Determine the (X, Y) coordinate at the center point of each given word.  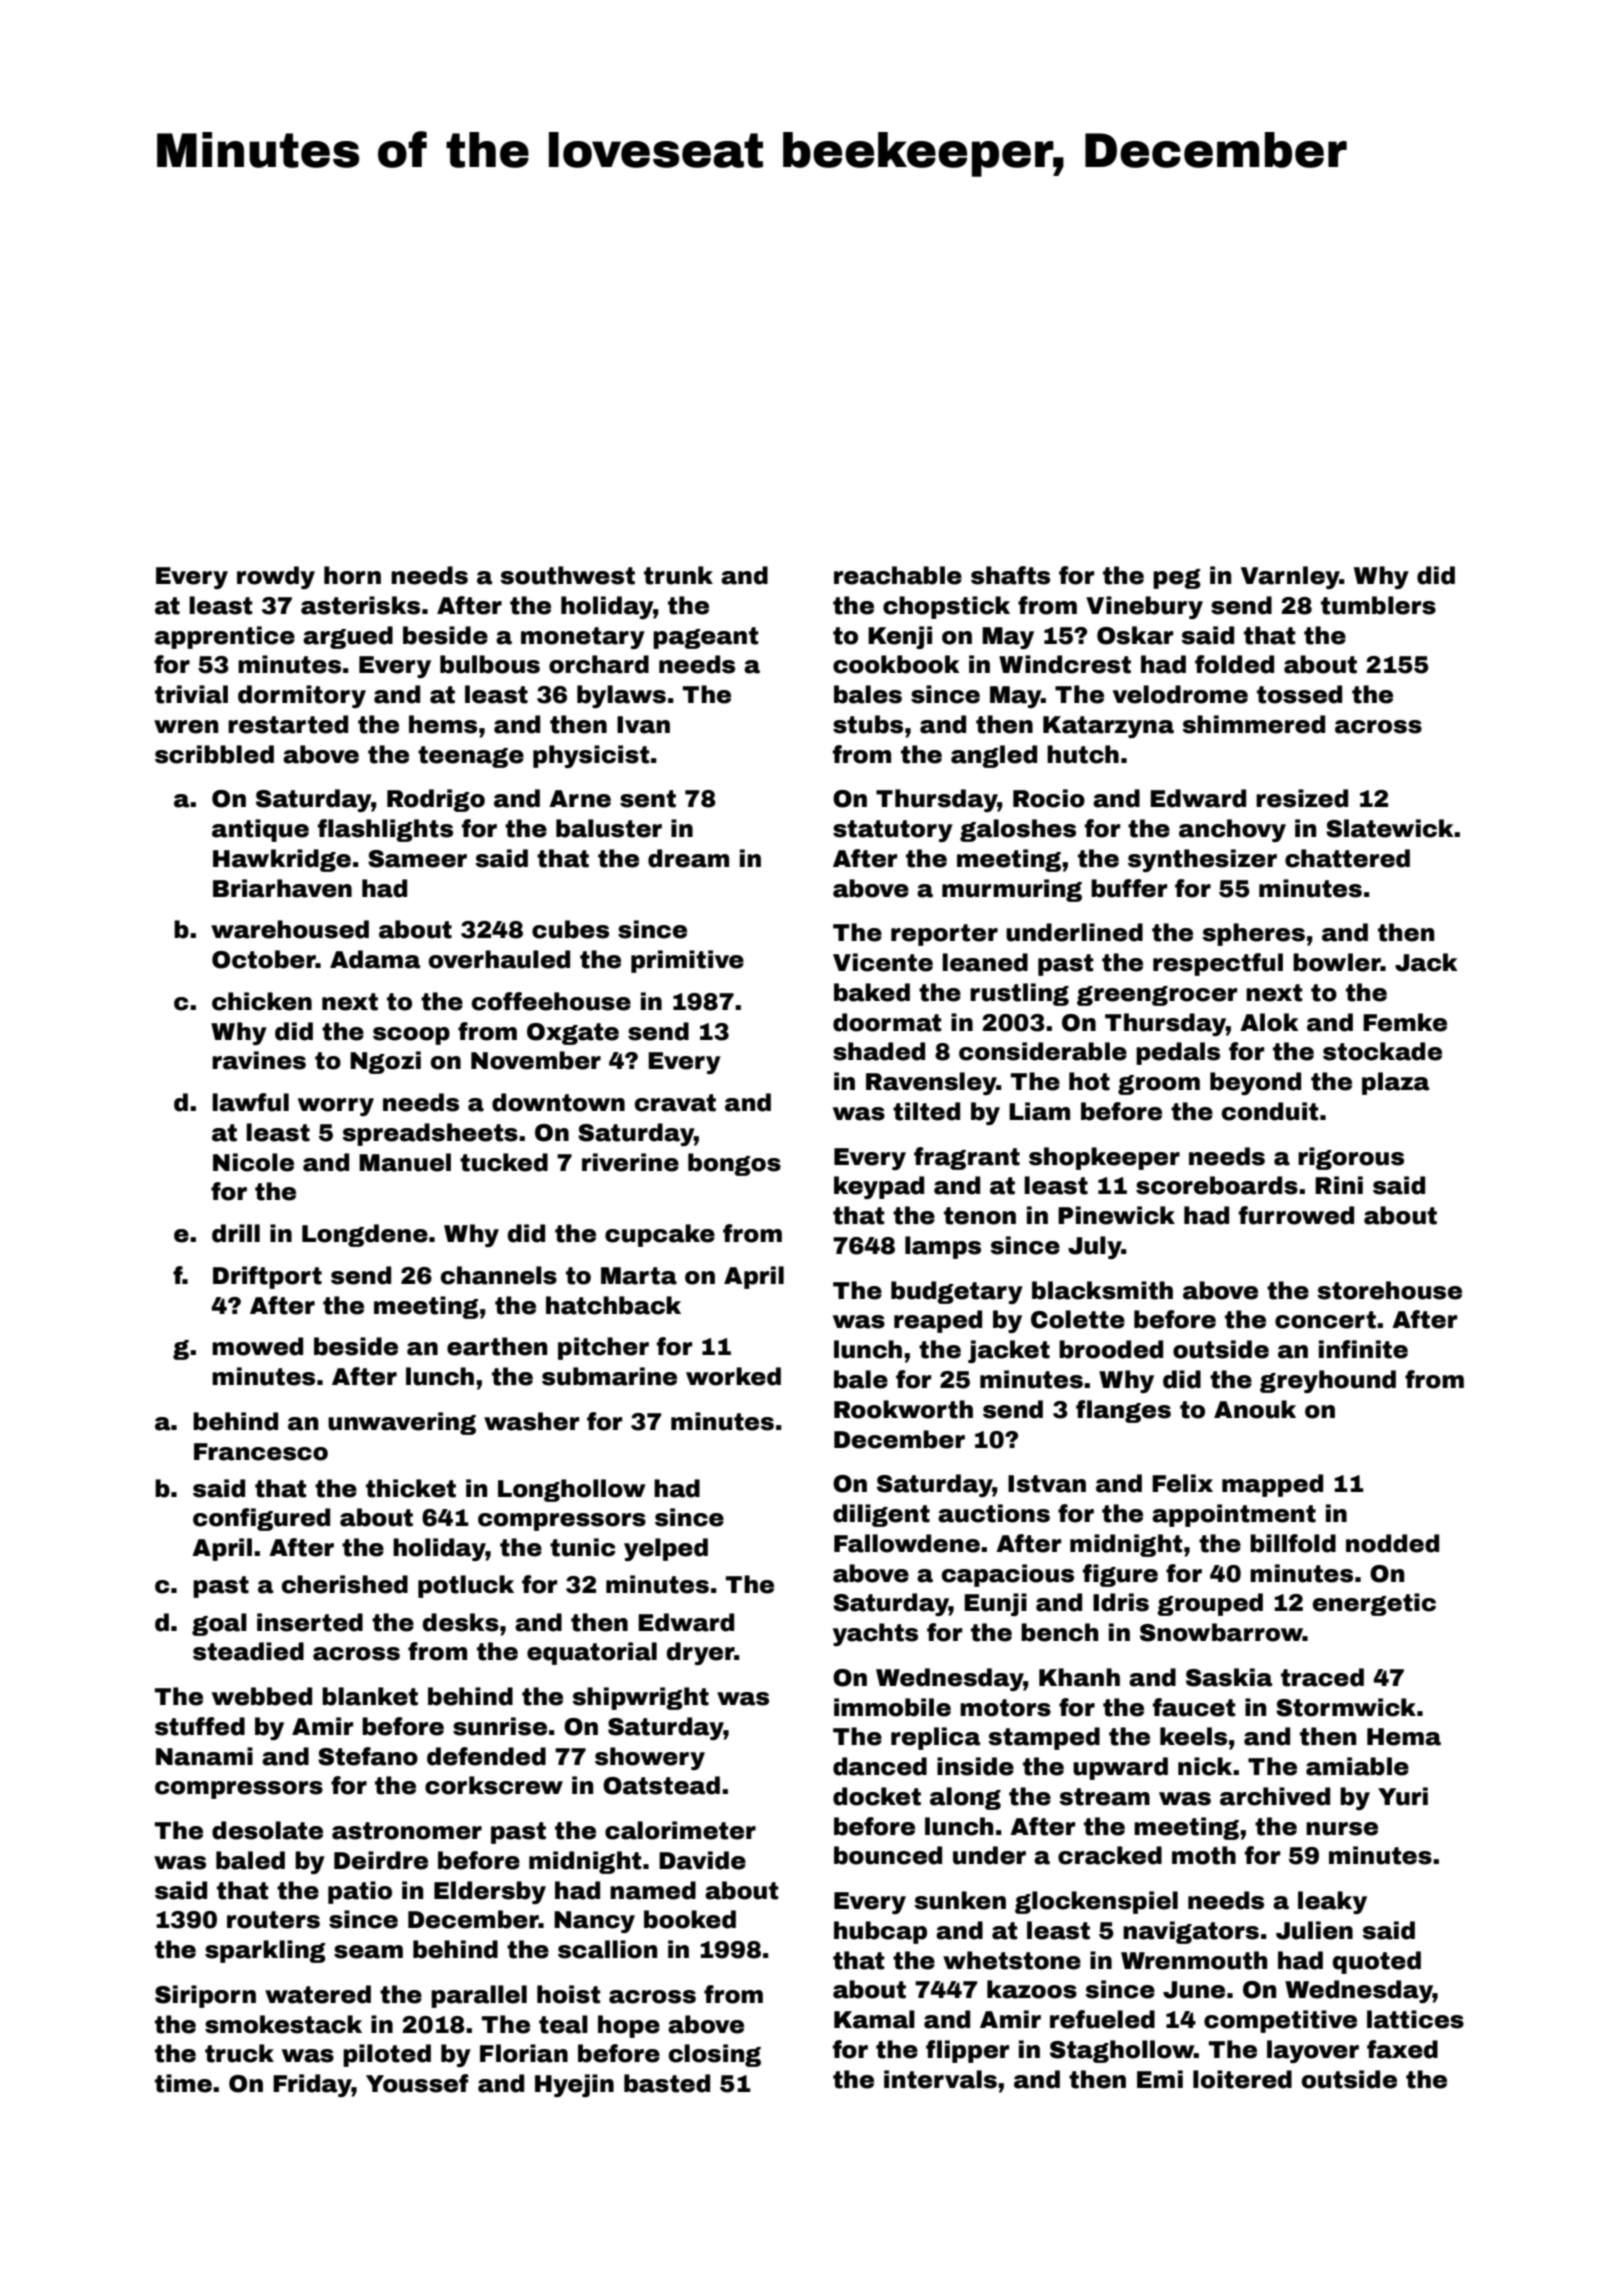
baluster (609, 828)
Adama (375, 959)
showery (650, 1758)
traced (1322, 1677)
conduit (1270, 1111)
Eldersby (490, 1892)
